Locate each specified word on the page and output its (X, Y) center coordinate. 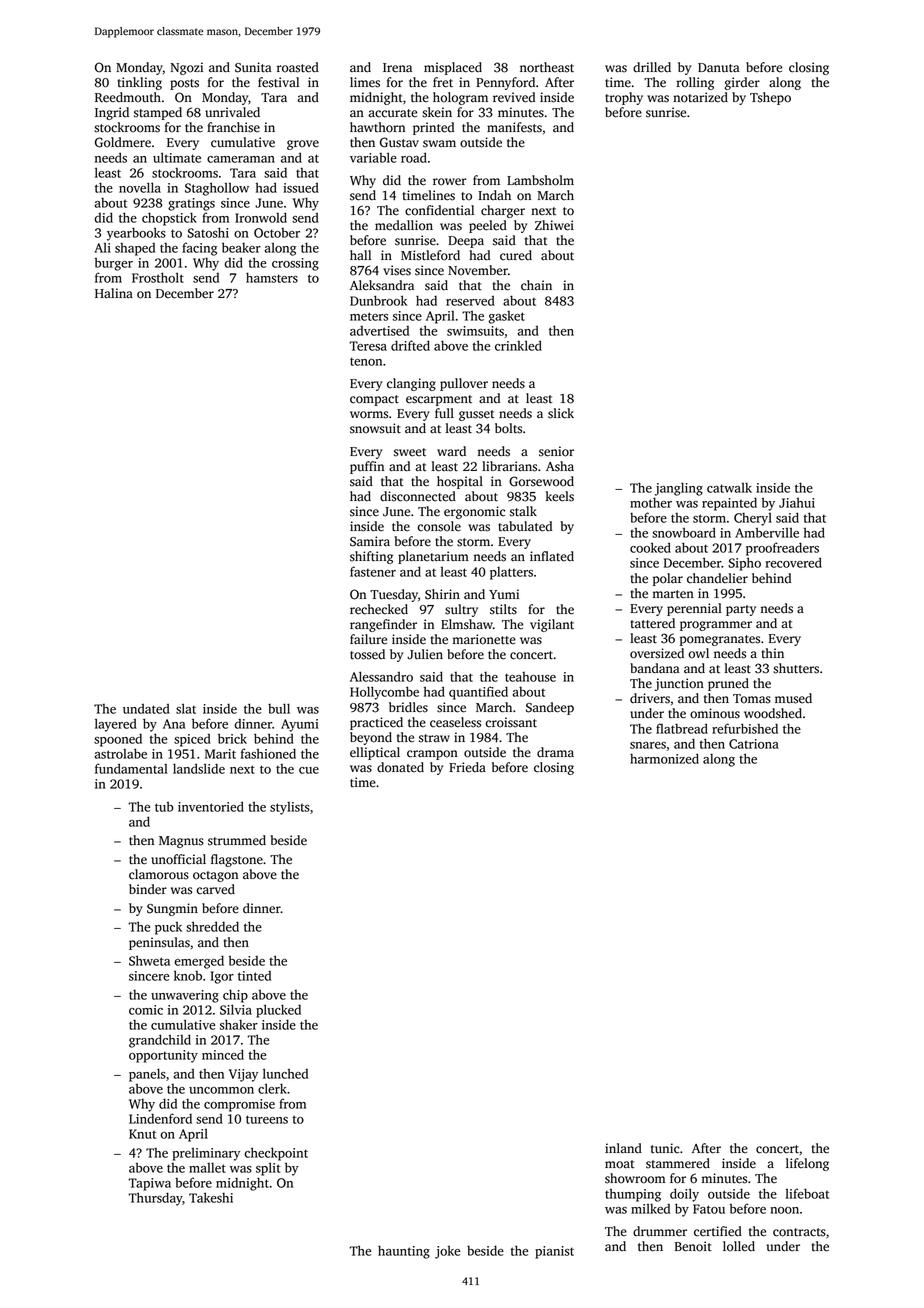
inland (623, 1148)
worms (369, 415)
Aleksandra (382, 285)
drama (555, 752)
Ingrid (112, 113)
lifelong (807, 1164)
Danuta (719, 68)
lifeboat (807, 1193)
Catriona (754, 744)
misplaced (453, 68)
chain (536, 285)
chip (235, 996)
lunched (285, 1073)
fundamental (131, 768)
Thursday (155, 1199)
